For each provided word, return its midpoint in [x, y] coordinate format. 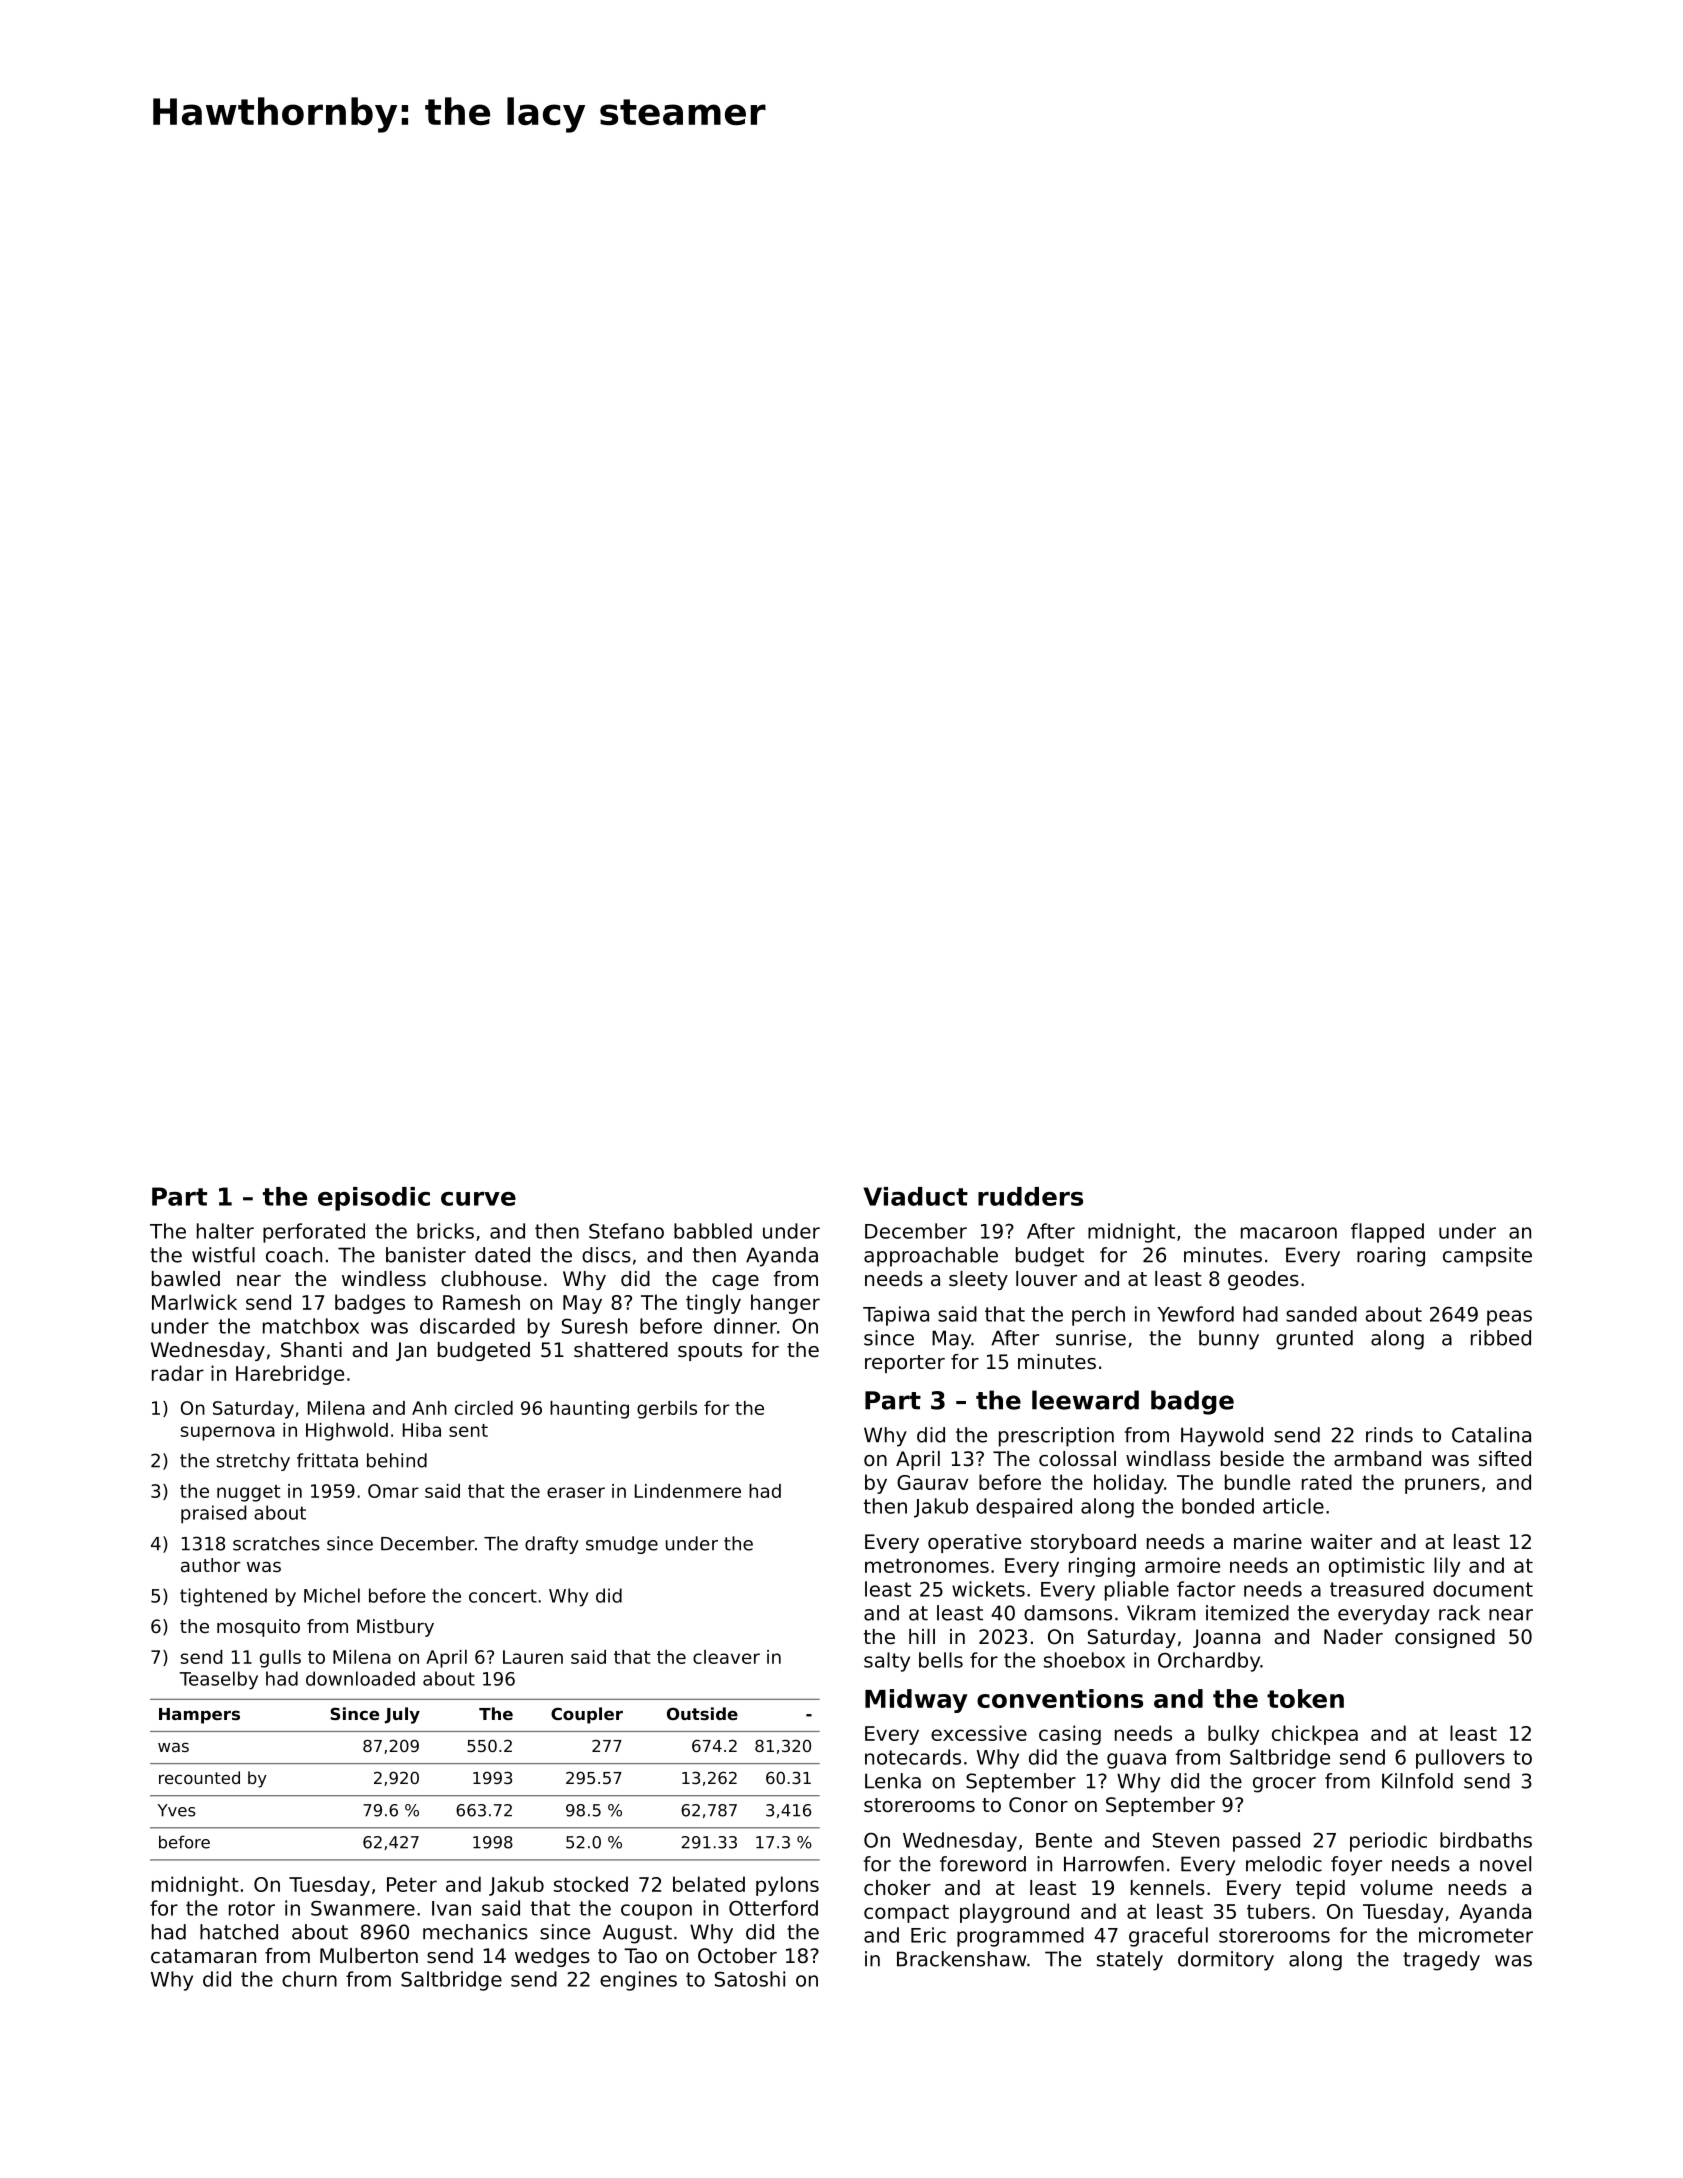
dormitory [1226, 1961]
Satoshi [750, 1979]
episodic [374, 1199]
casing [1070, 1735]
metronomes [927, 1565]
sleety [978, 1280]
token [1305, 1698]
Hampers [199, 1716]
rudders [1030, 1196]
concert [503, 1596]
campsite [1487, 1257]
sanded [1321, 1314]
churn [309, 1979]
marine [1268, 1541]
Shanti [311, 1350]
